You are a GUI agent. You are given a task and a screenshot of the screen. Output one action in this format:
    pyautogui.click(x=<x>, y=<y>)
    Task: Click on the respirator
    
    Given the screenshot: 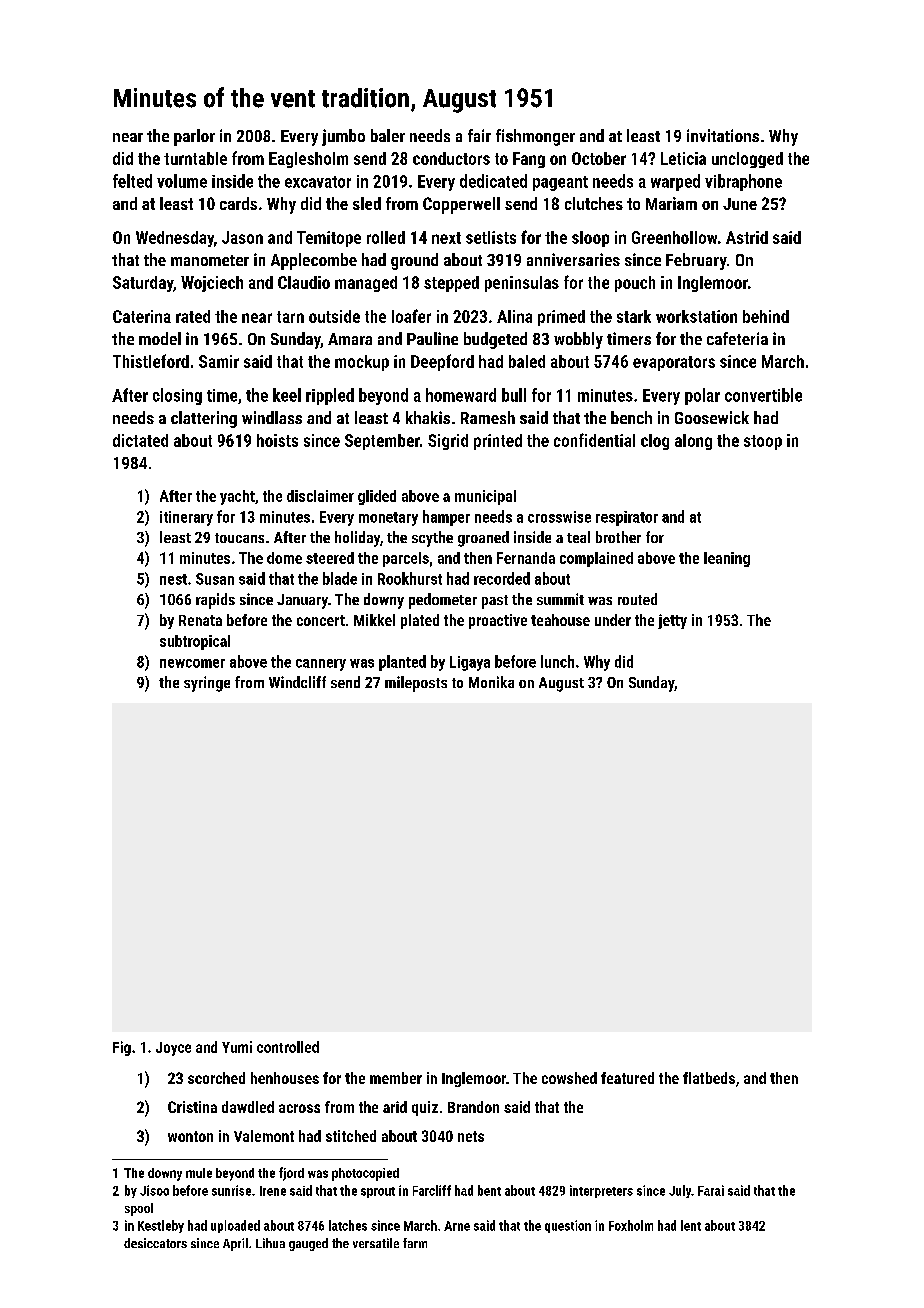 What is the action you would take?
    pyautogui.click(x=627, y=518)
